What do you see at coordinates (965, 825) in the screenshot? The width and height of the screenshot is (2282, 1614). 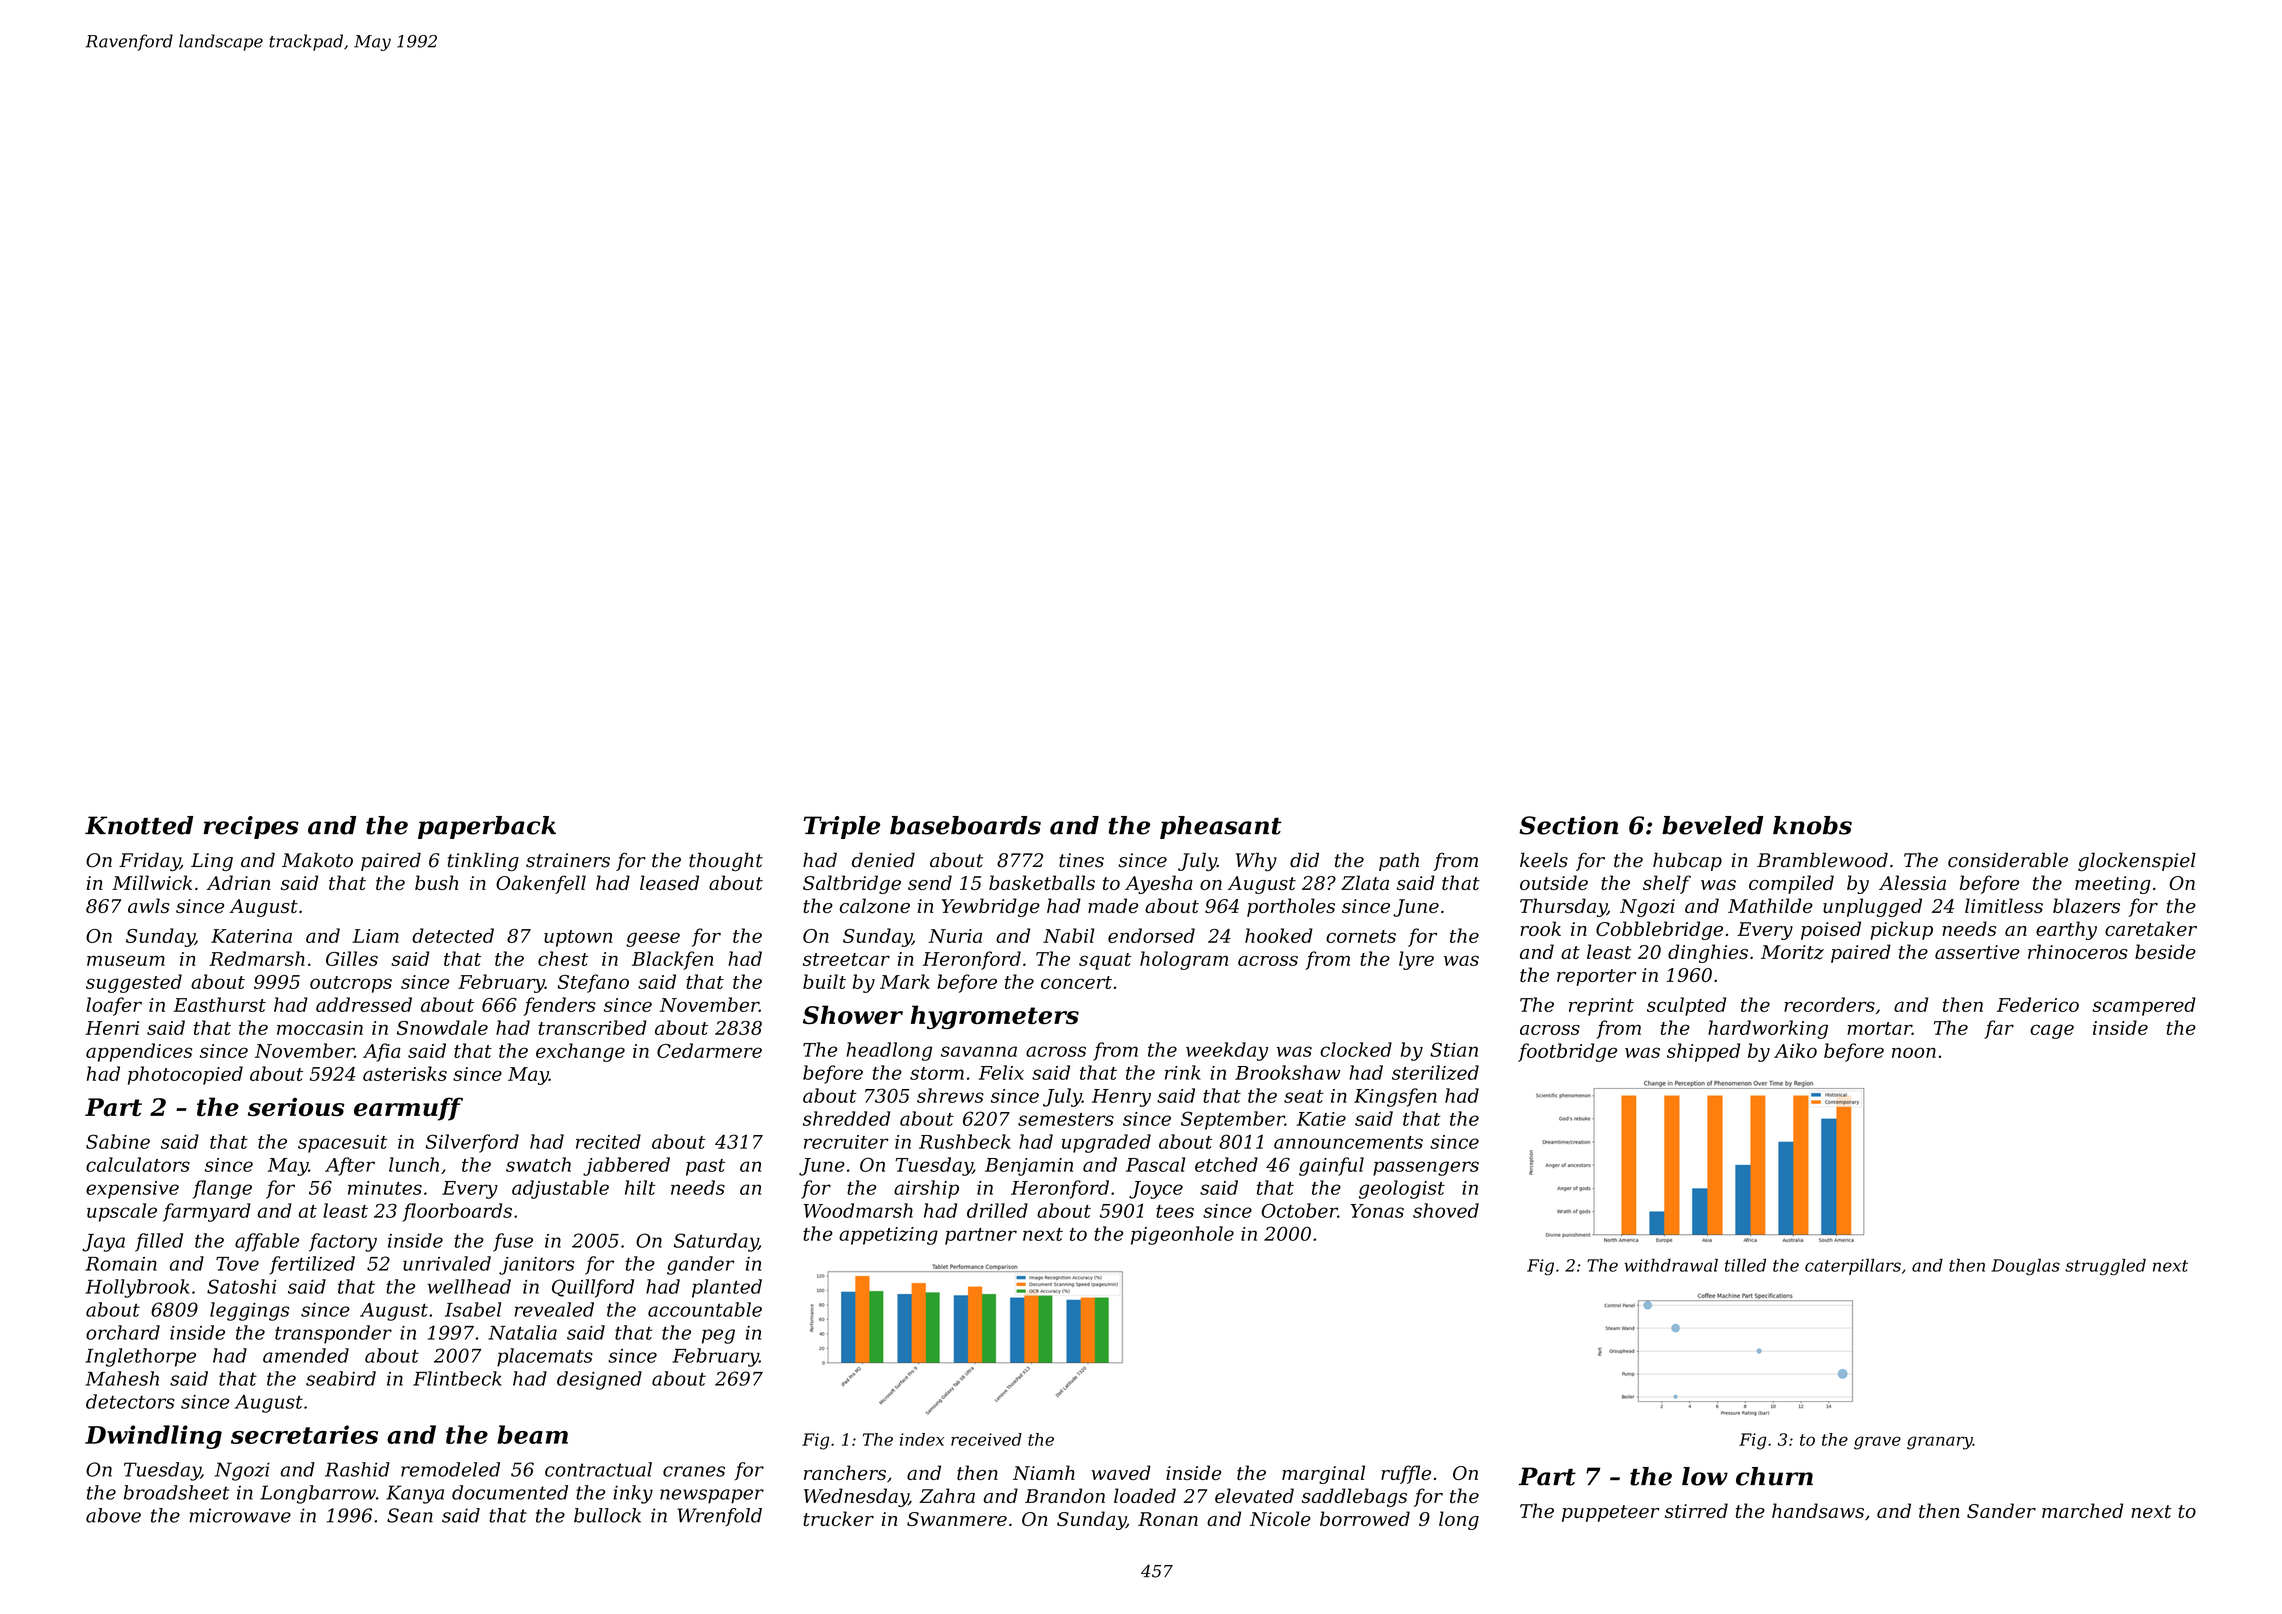 I see `baseboards` at bounding box center [965, 825].
